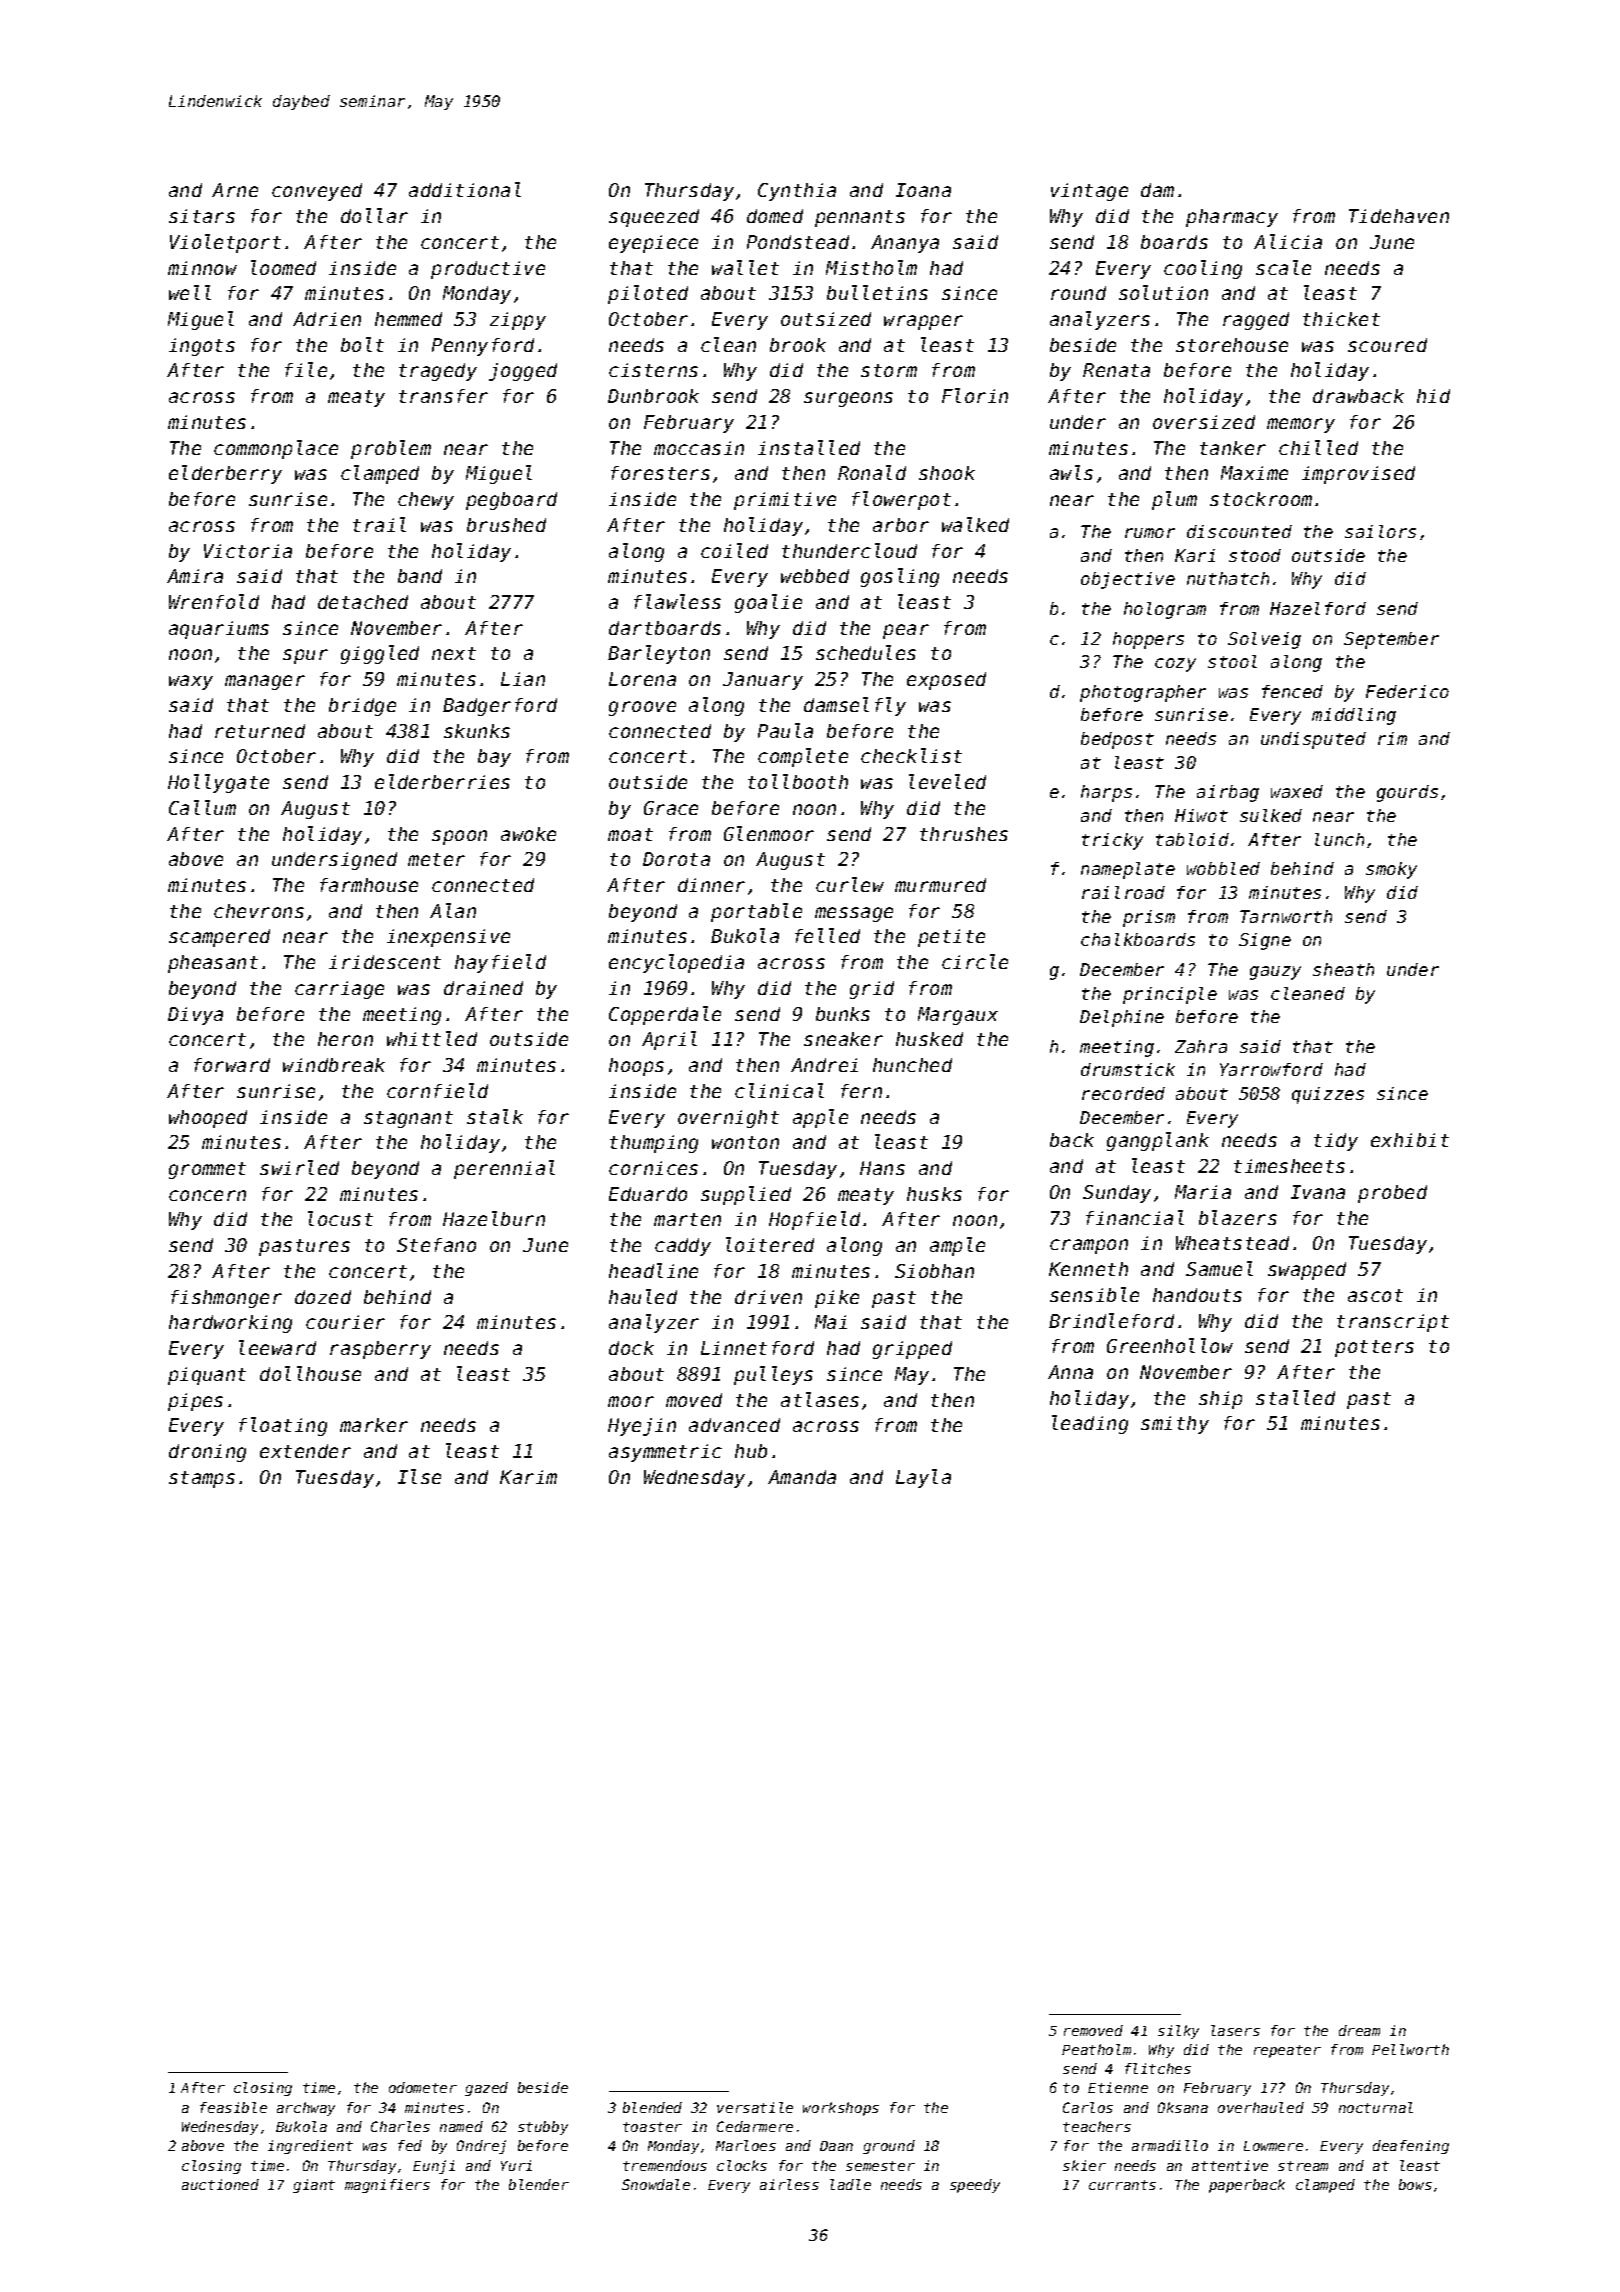 The image size is (1620, 2292). I want to click on giant, so click(314, 2186).
